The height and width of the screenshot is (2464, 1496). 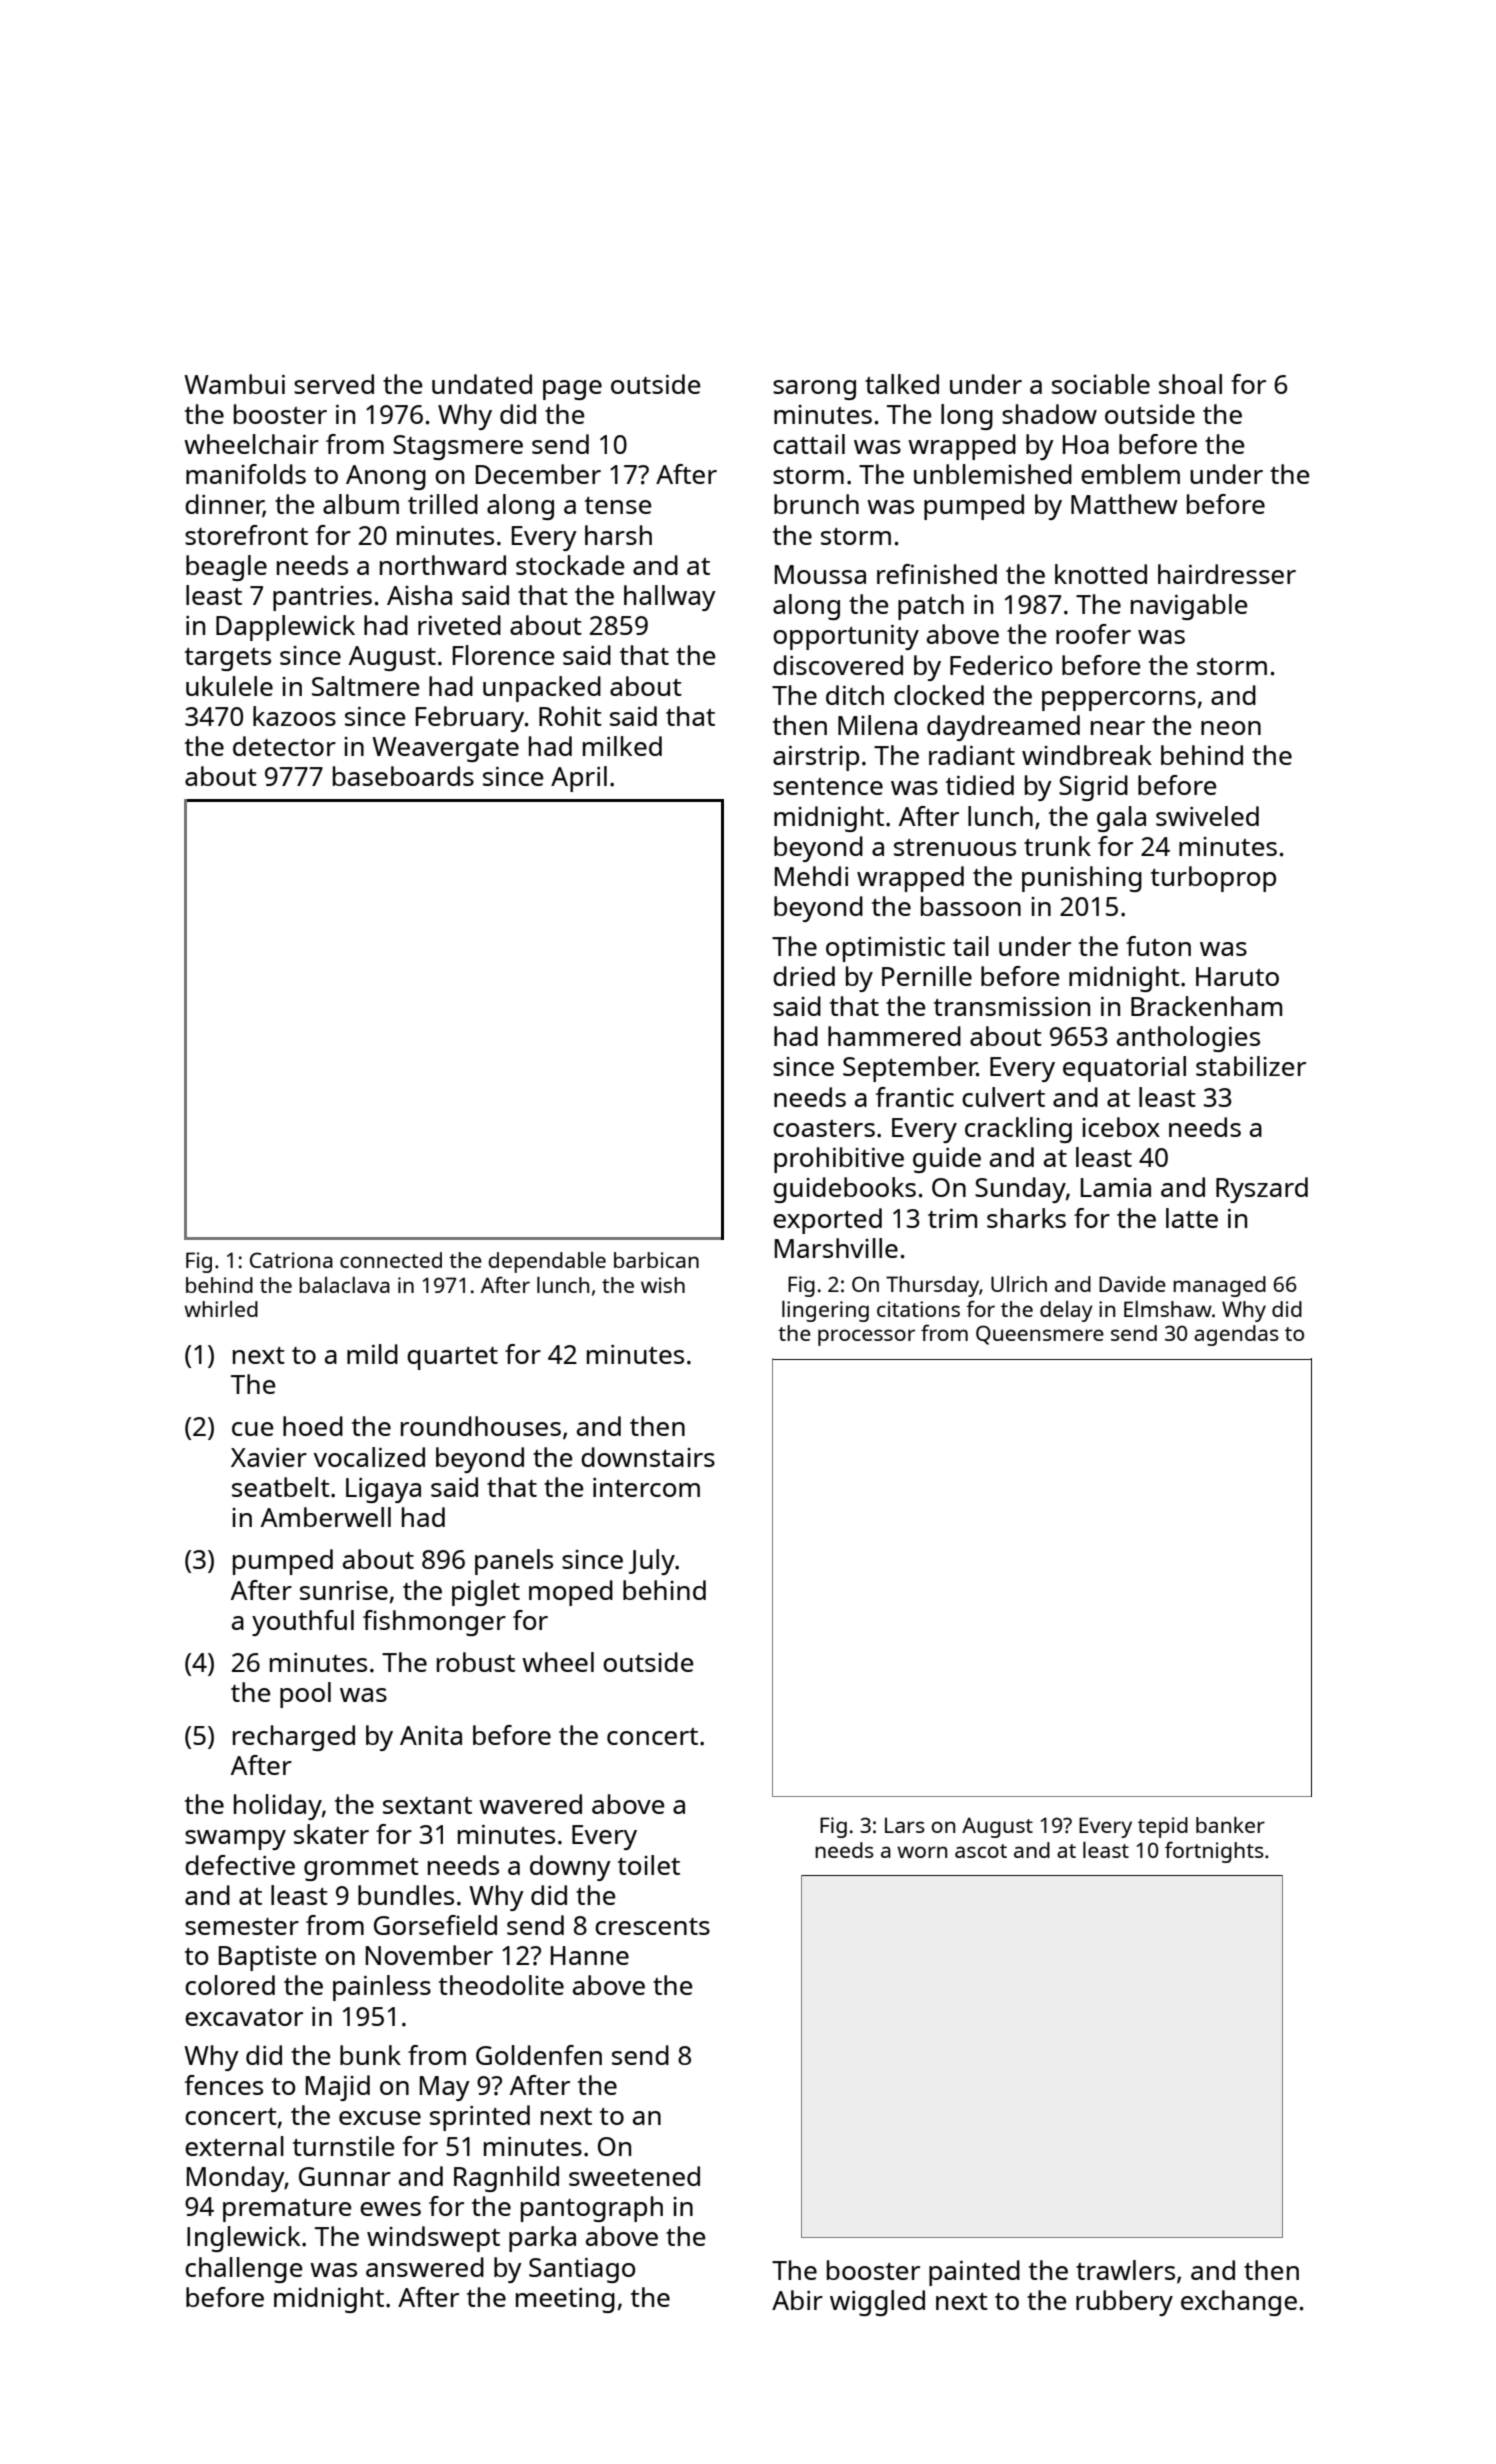 What do you see at coordinates (905, 1825) in the screenshot?
I see `Lars` at bounding box center [905, 1825].
